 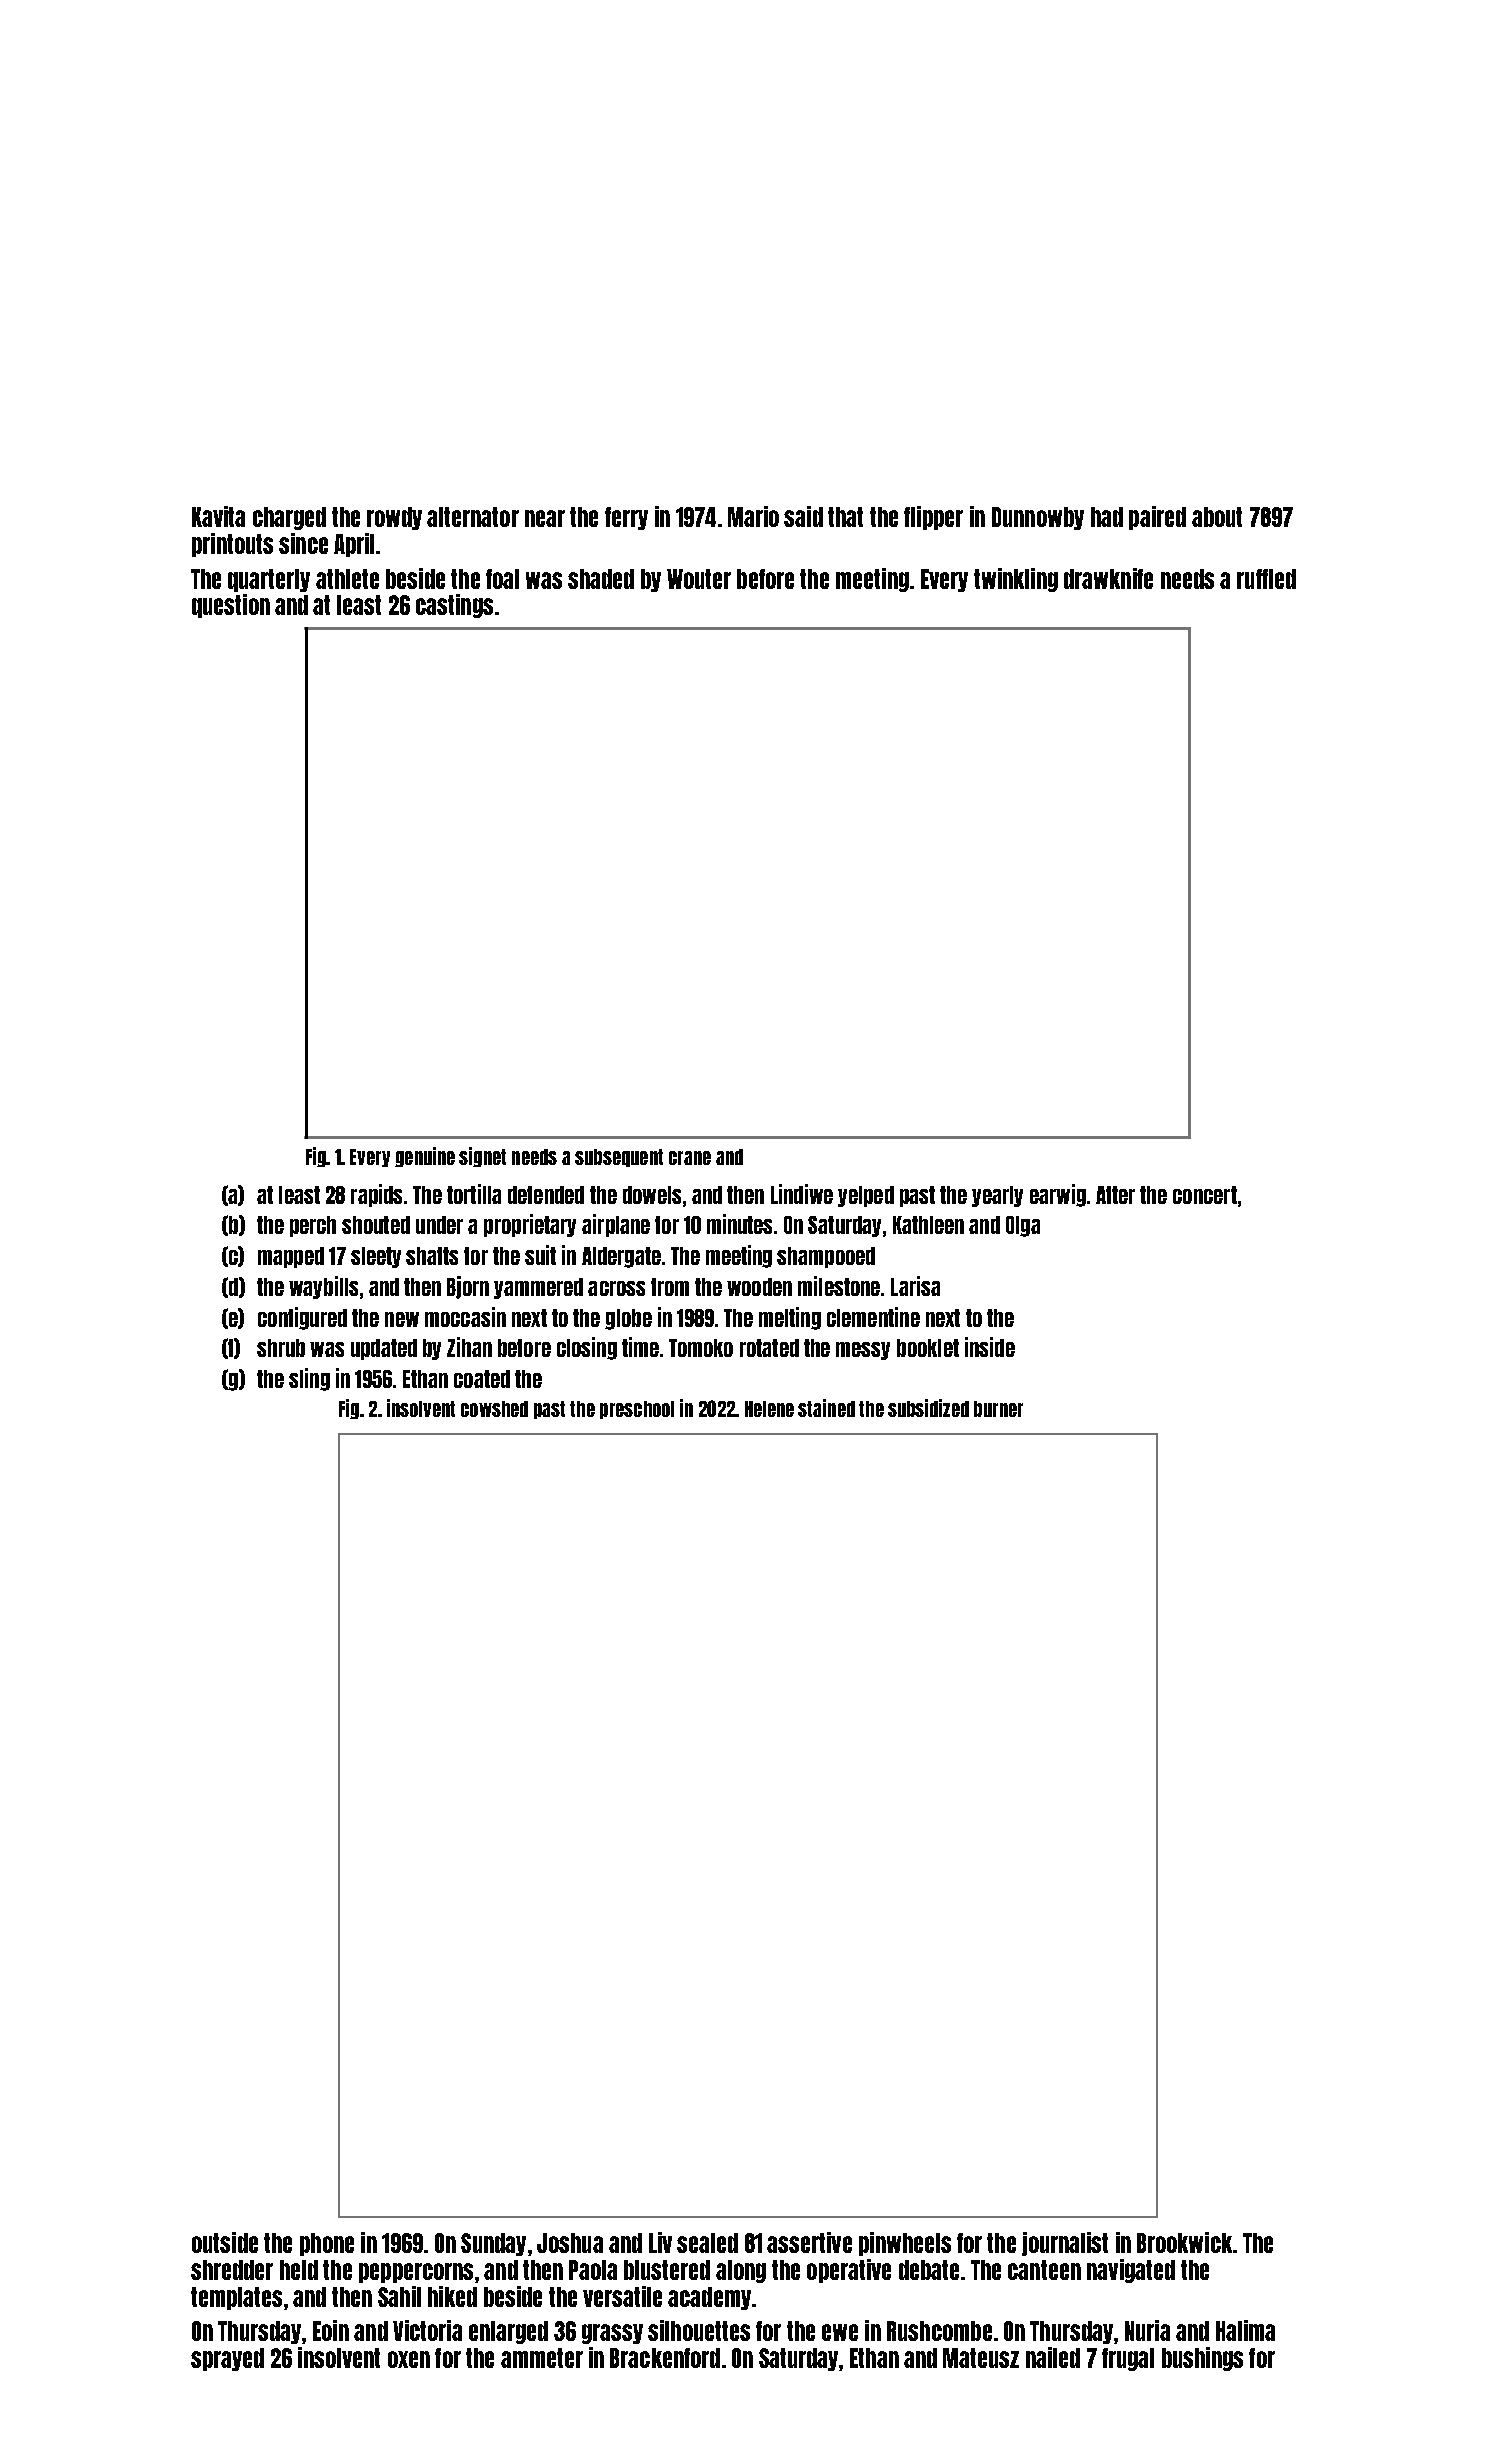 What do you see at coordinates (1023, 1226) in the screenshot?
I see `Olga` at bounding box center [1023, 1226].
